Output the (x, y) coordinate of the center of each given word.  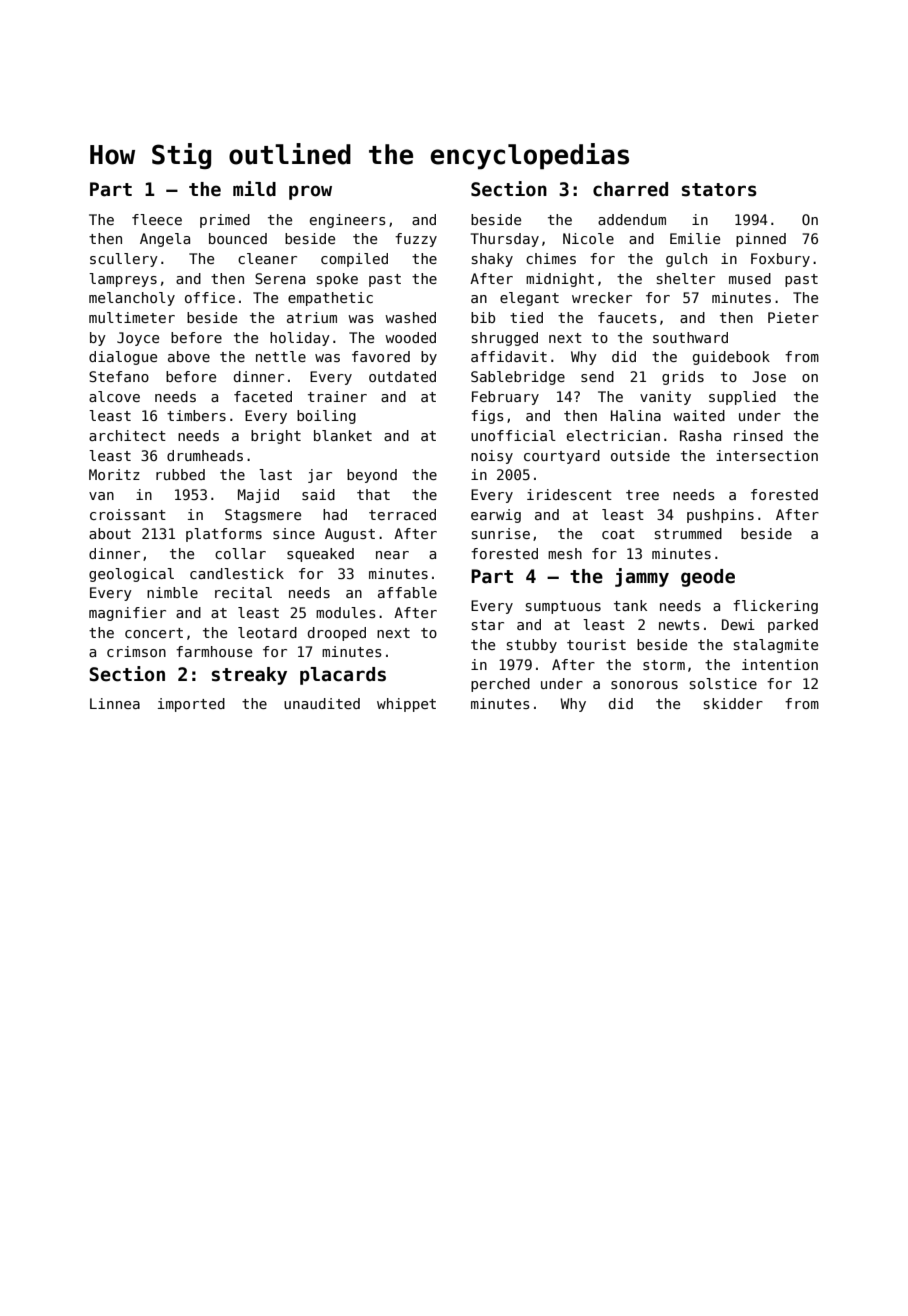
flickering (775, 607)
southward (690, 337)
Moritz (114, 474)
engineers (348, 221)
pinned (761, 240)
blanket (343, 435)
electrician (613, 435)
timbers (196, 415)
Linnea (115, 703)
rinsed (758, 435)
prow (310, 192)
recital (243, 592)
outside (640, 455)
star (488, 625)
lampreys (123, 280)
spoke (337, 280)
